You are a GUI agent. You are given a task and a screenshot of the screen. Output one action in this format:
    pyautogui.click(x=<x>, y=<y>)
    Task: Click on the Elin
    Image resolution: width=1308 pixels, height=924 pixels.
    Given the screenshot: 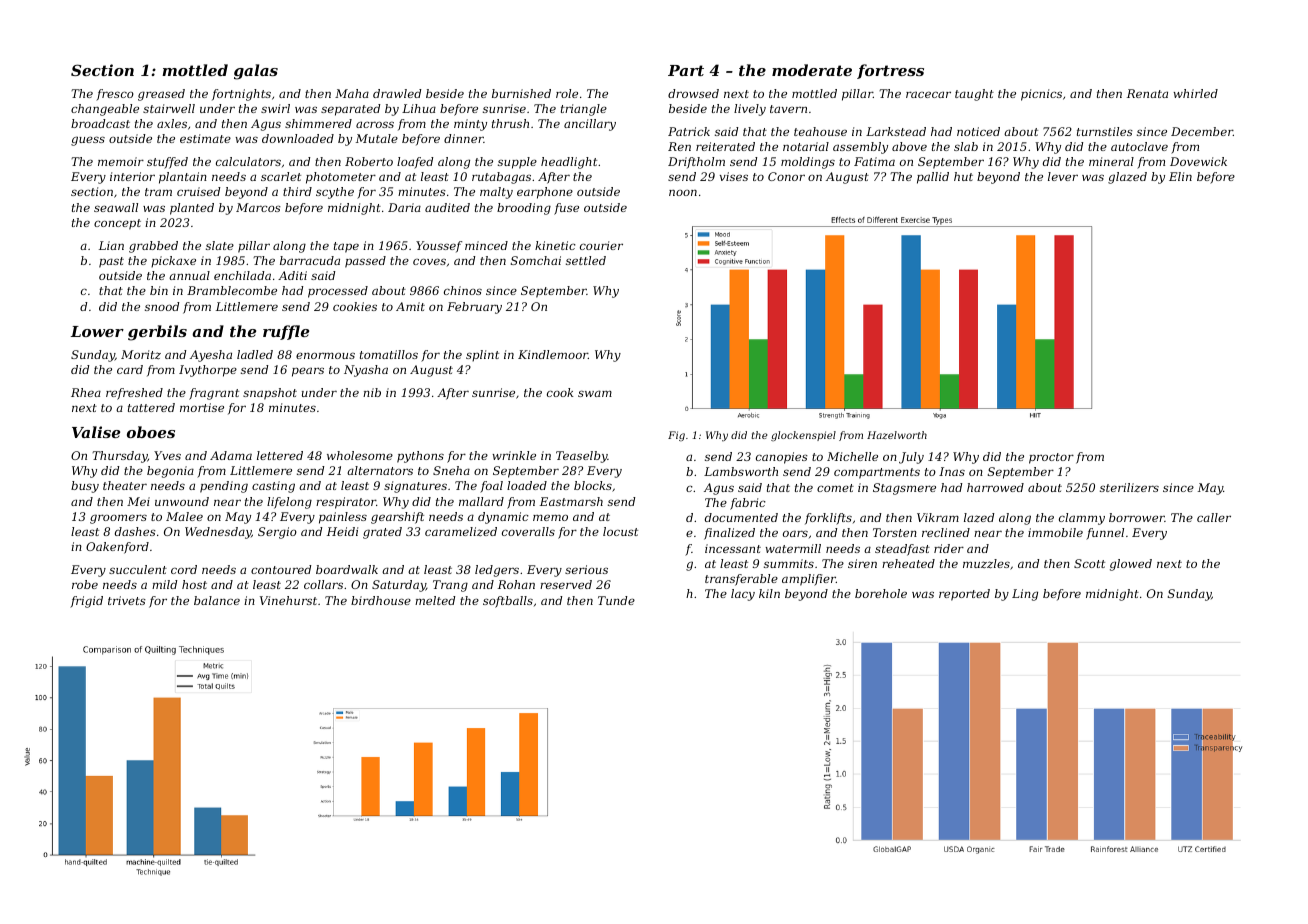 What is the action you would take?
    pyautogui.click(x=1180, y=176)
